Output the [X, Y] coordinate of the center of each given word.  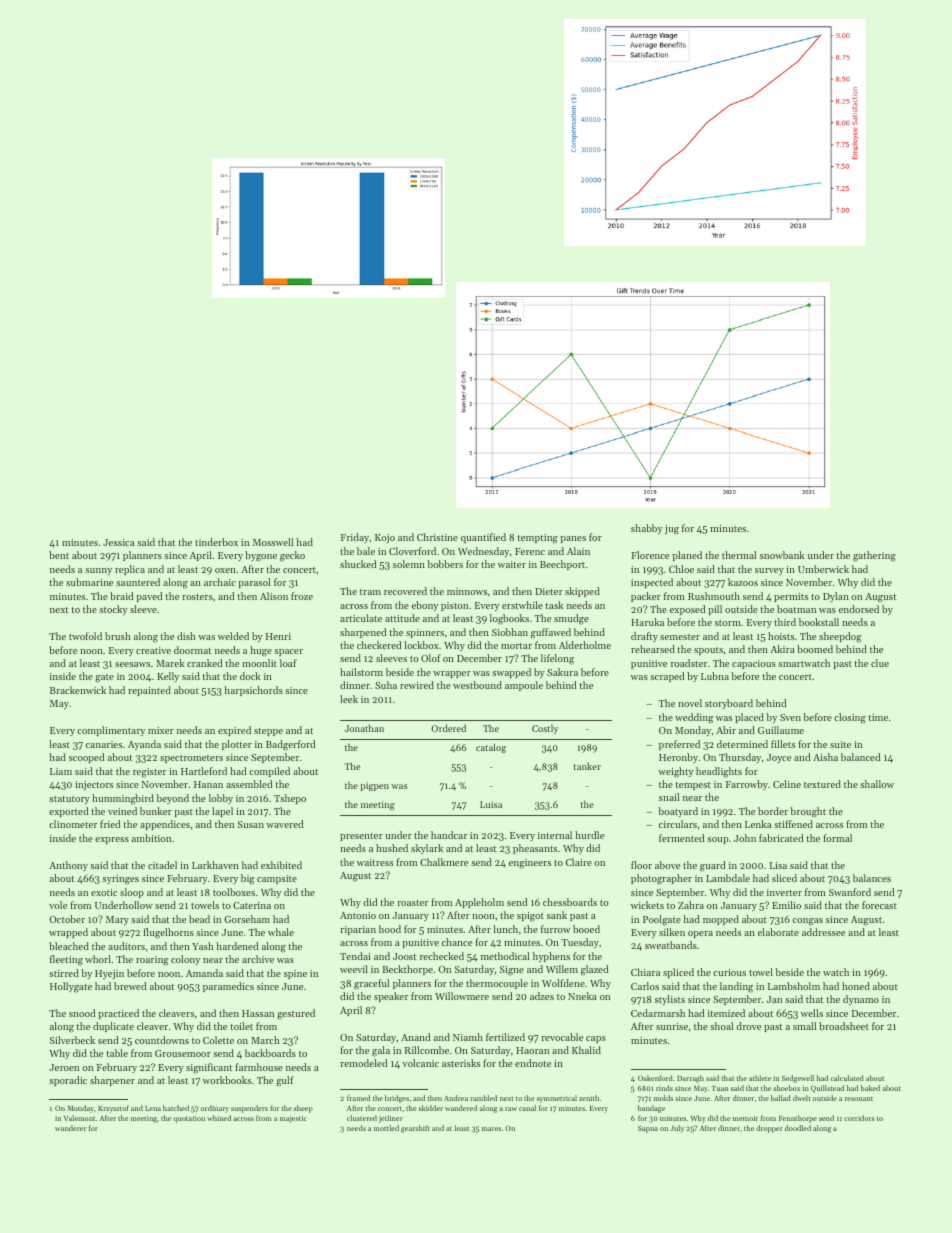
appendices [165, 825]
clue [880, 663]
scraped [667, 677]
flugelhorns [168, 933]
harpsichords [253, 691]
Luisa [491, 804]
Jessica [119, 542]
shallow [877, 784]
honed [856, 986]
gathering [874, 556]
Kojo [385, 538]
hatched [176, 1108]
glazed [595, 970]
